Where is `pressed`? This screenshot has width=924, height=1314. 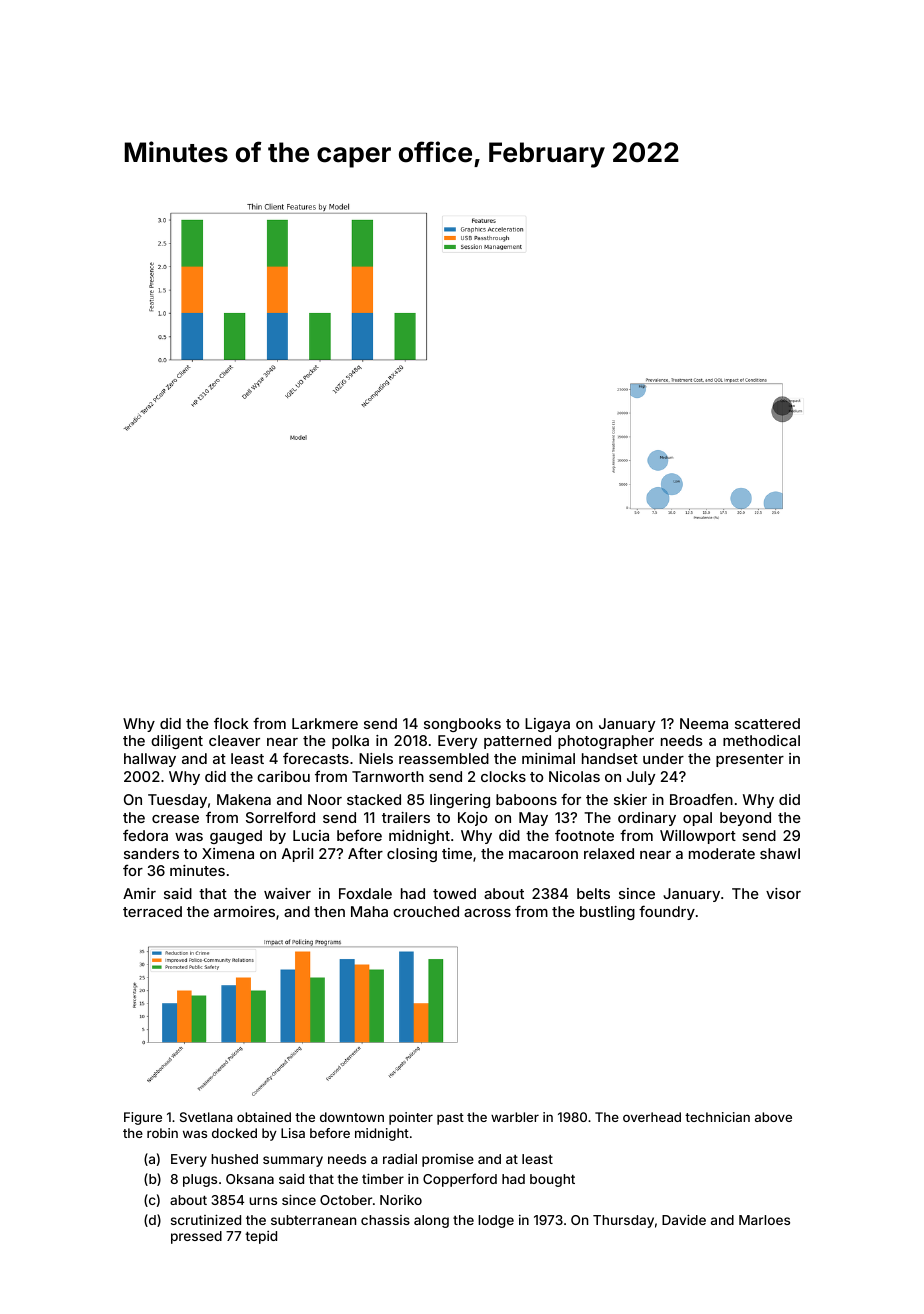
pressed is located at coordinates (196, 1237).
